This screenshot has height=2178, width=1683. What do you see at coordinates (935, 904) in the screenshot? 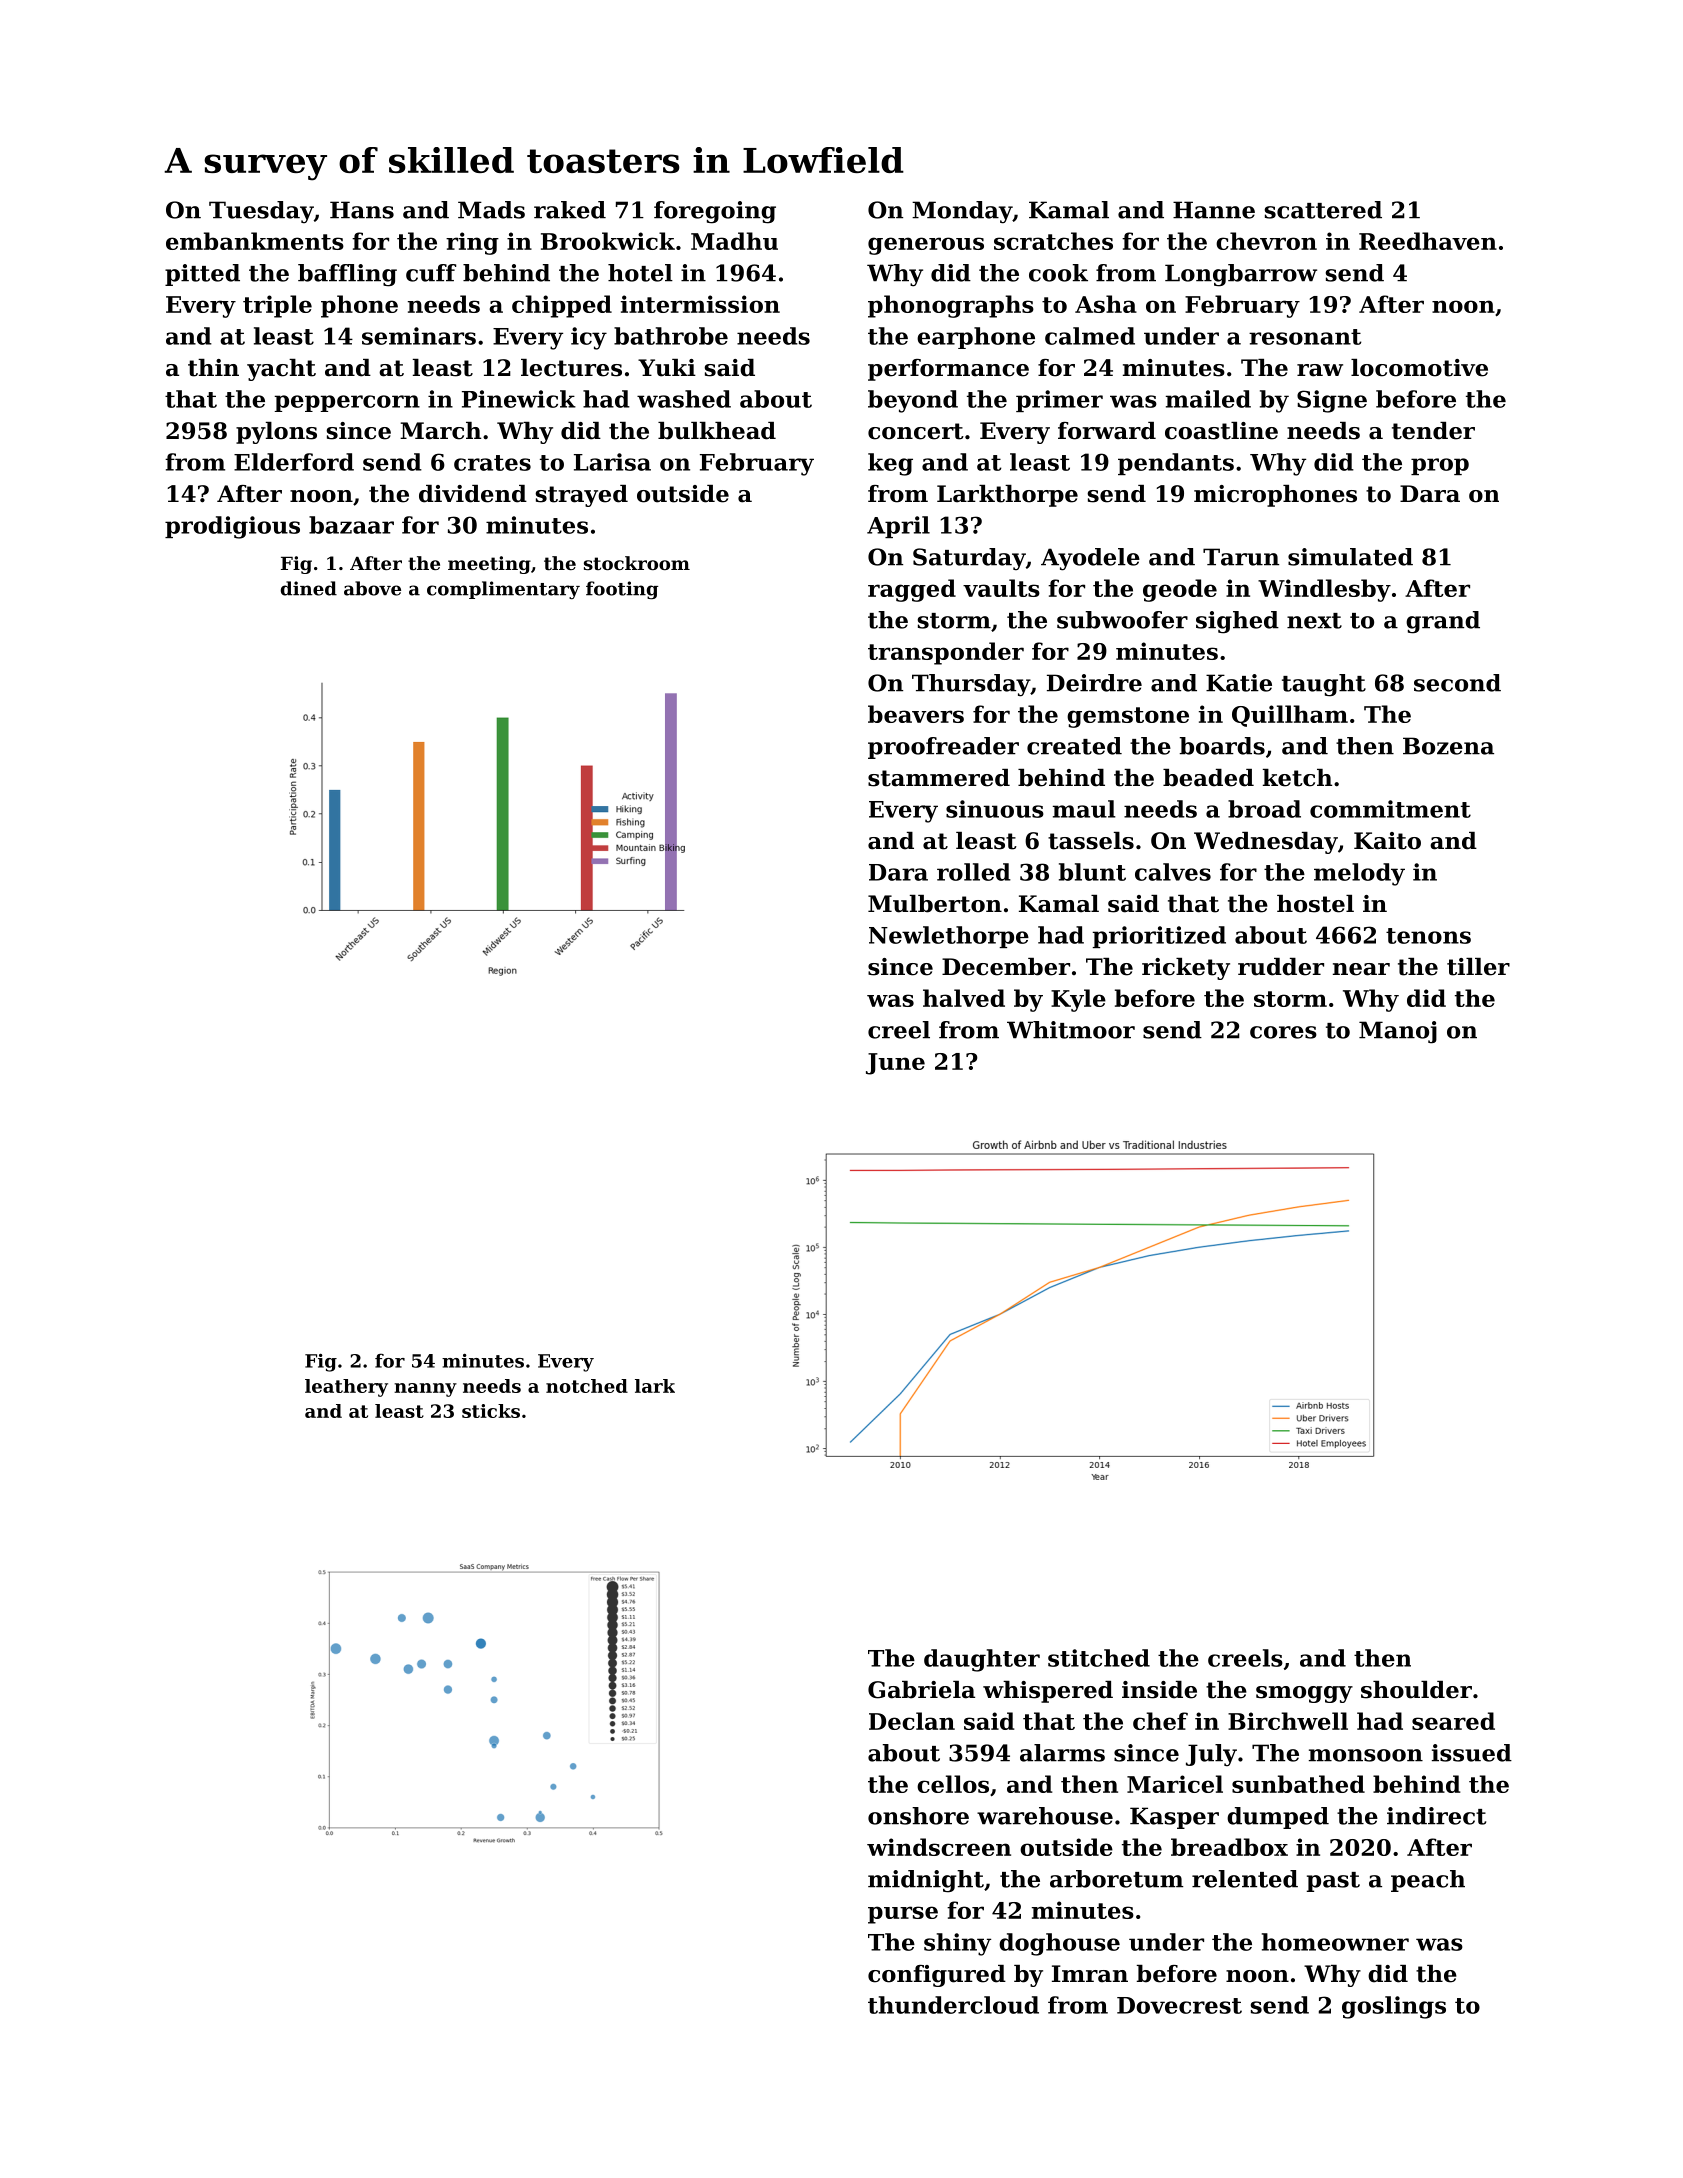
I see `Mulberton` at bounding box center [935, 904].
